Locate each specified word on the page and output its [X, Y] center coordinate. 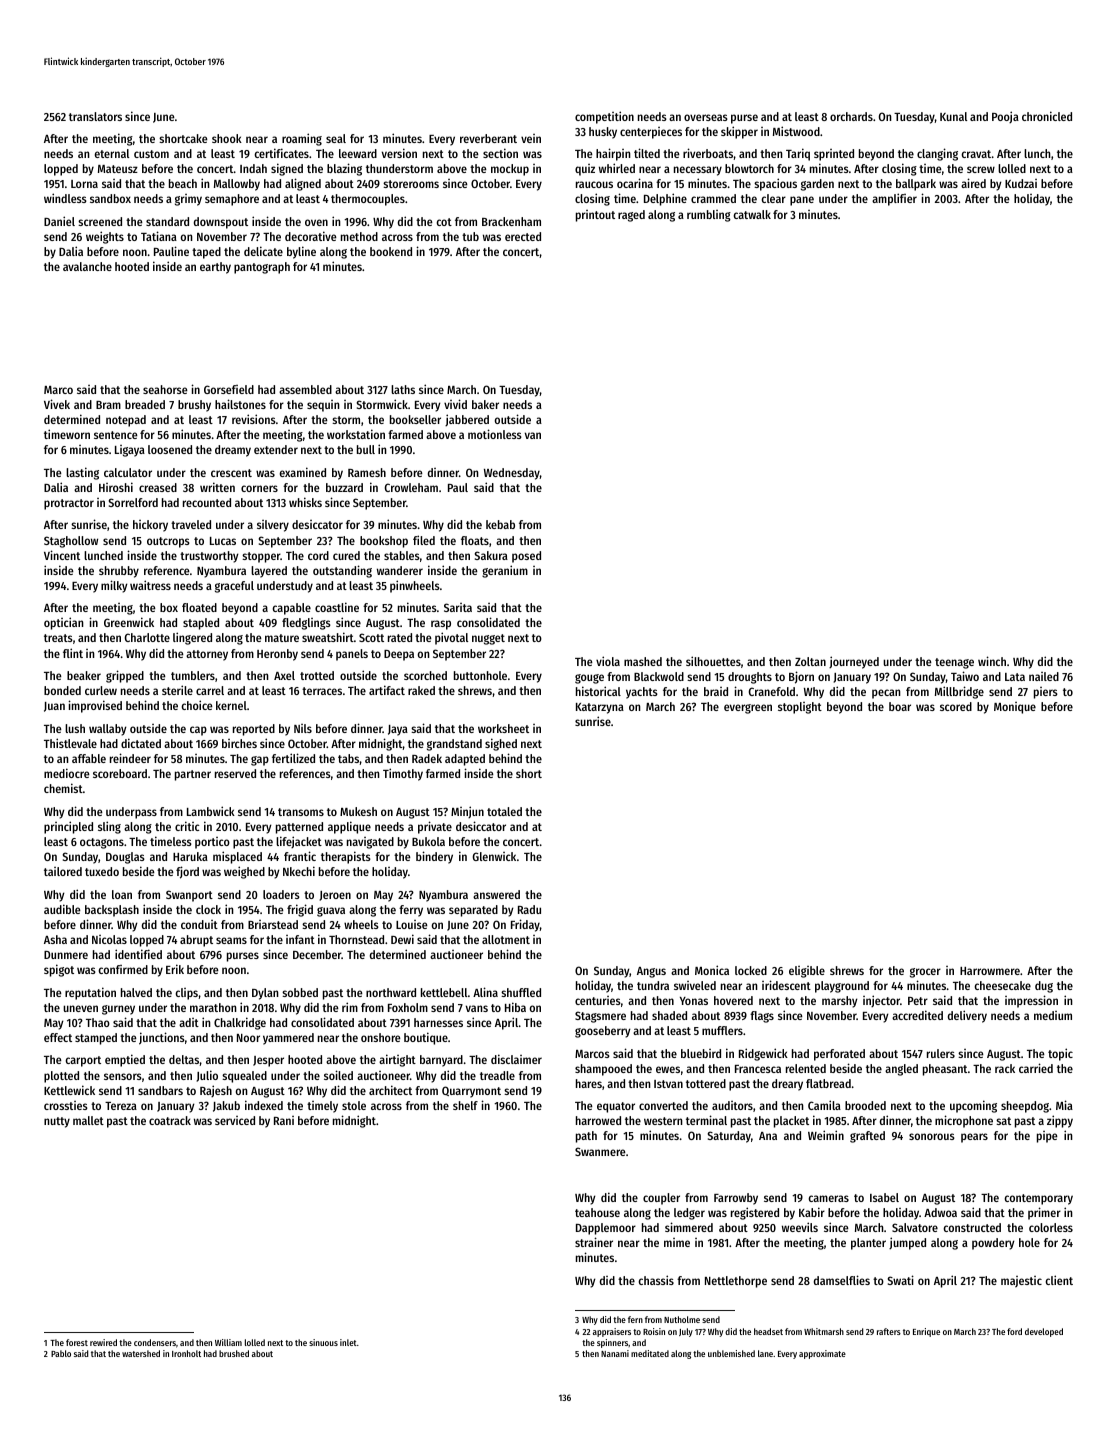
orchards [851, 116]
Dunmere [66, 955]
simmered [689, 1227]
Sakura [491, 555]
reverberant [488, 138]
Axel [284, 675]
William [228, 1342]
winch [992, 661]
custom [151, 154]
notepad [126, 421]
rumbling [709, 216]
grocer [925, 973]
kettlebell [444, 992]
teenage [954, 663]
